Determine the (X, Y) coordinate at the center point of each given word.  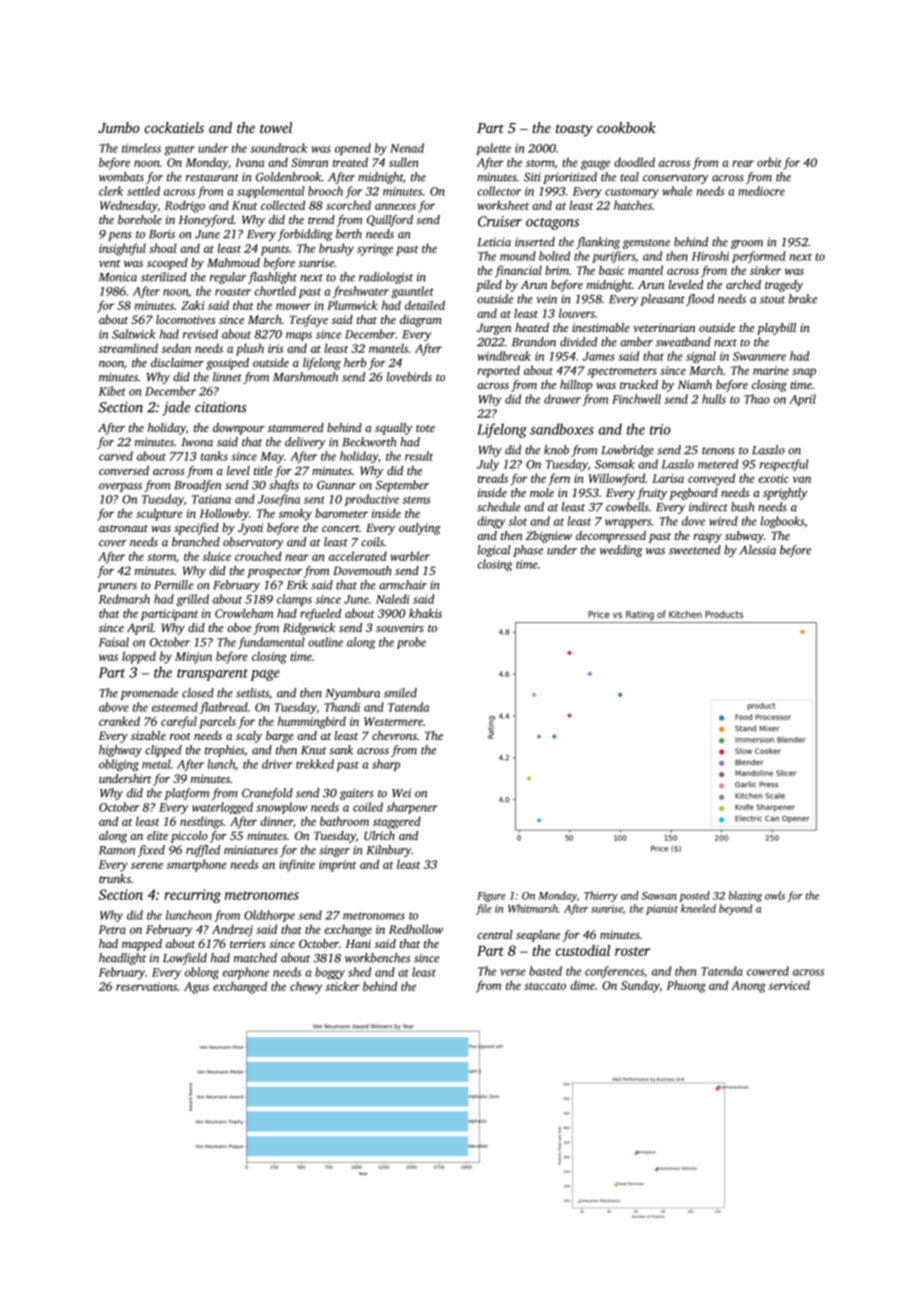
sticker (343, 986)
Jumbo (119, 127)
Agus (196, 988)
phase (528, 551)
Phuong (686, 986)
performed (759, 257)
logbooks (782, 522)
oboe (239, 627)
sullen (404, 162)
